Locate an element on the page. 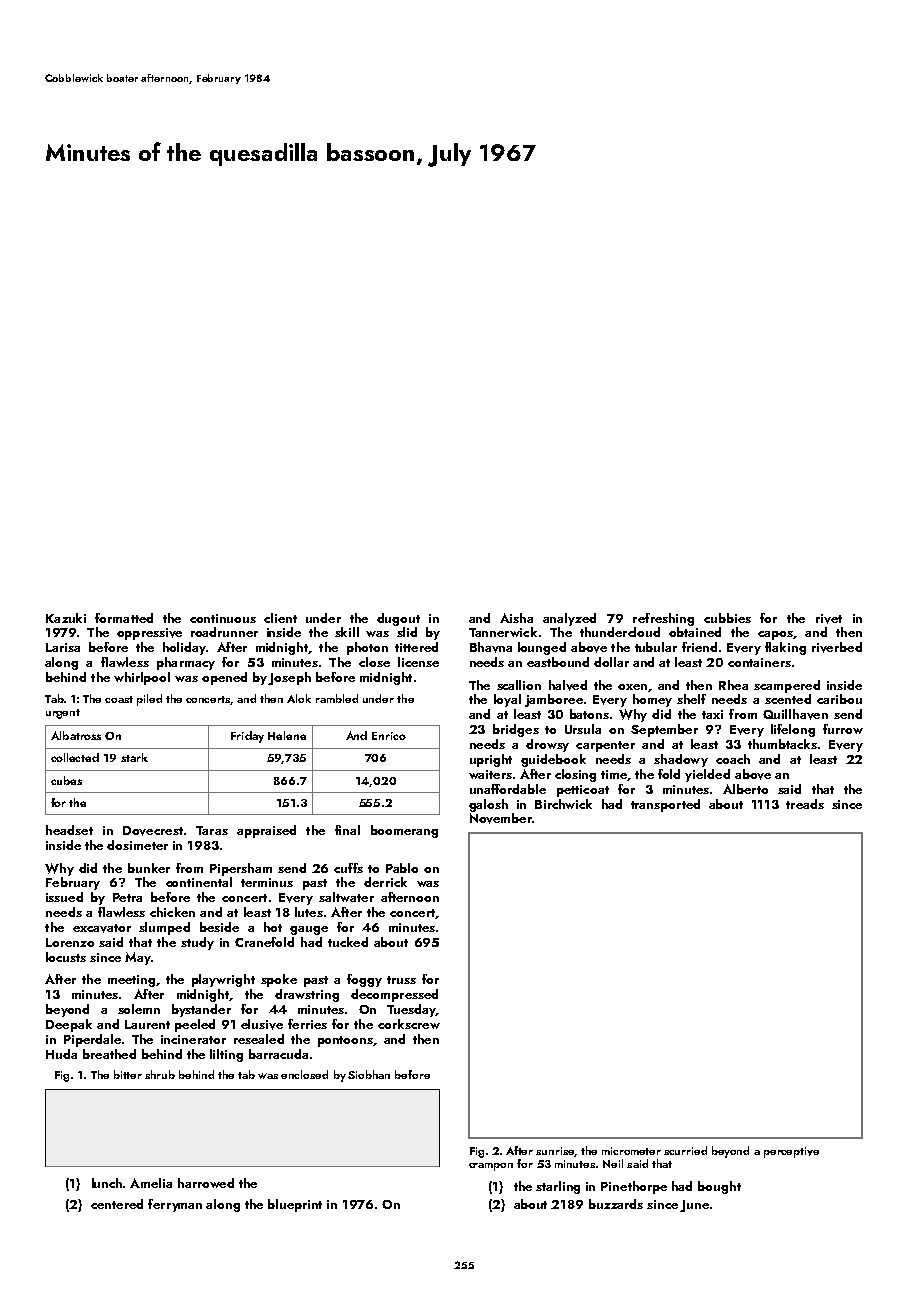 The image size is (908, 1316). cubbies is located at coordinates (727, 618).
